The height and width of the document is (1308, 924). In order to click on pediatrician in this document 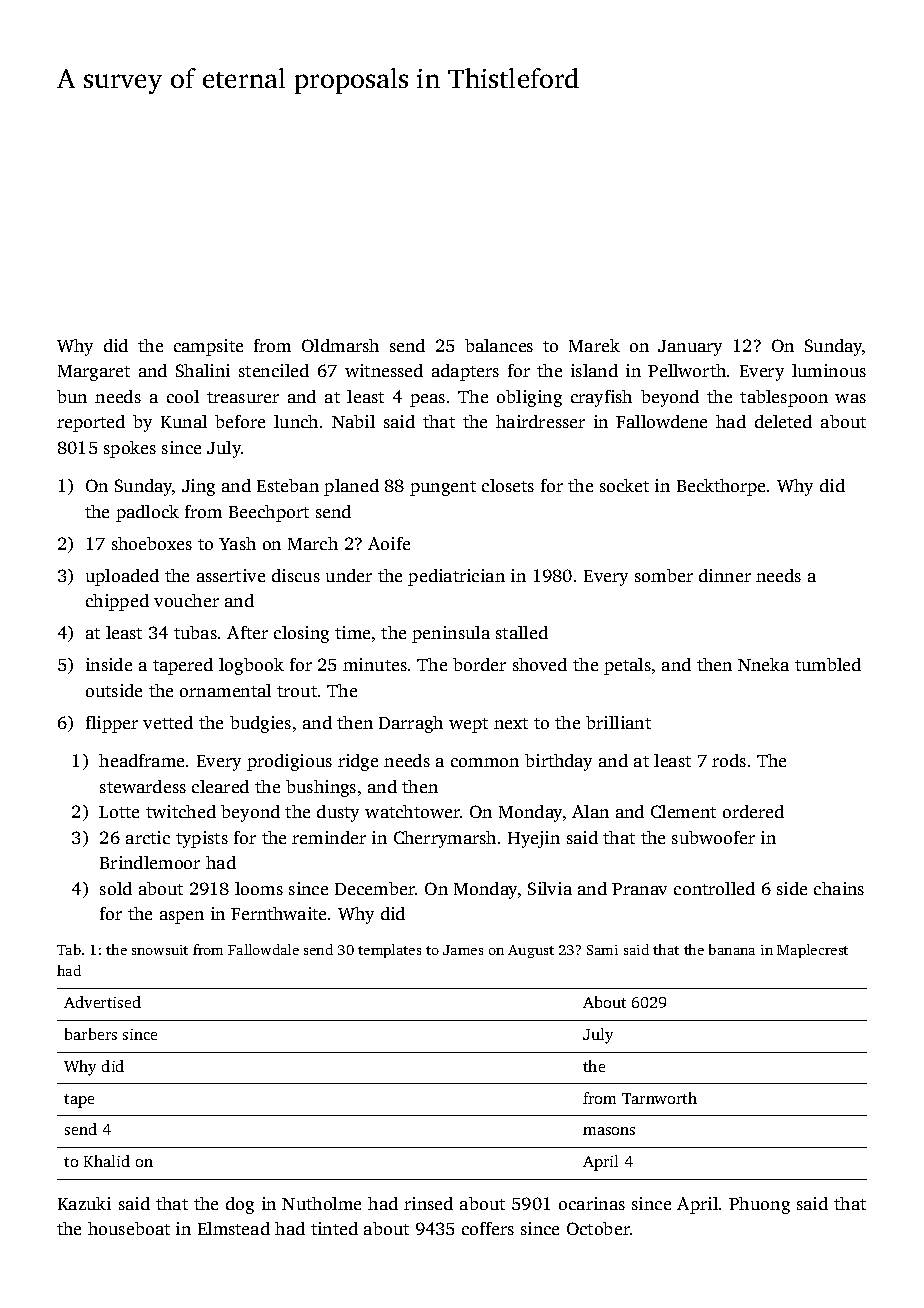, I will do `click(456, 577)`.
